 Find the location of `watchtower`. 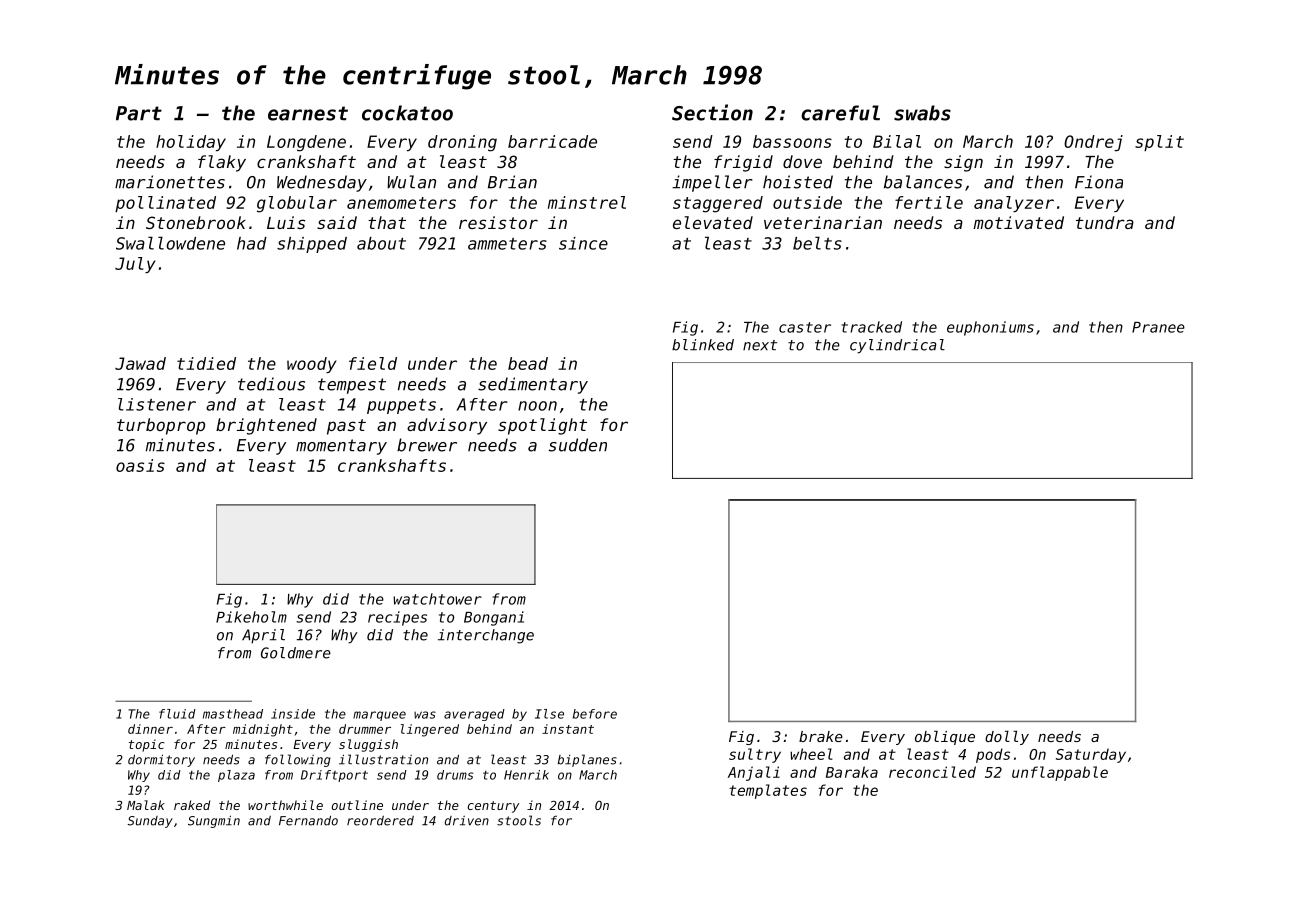

watchtower is located at coordinates (437, 599).
